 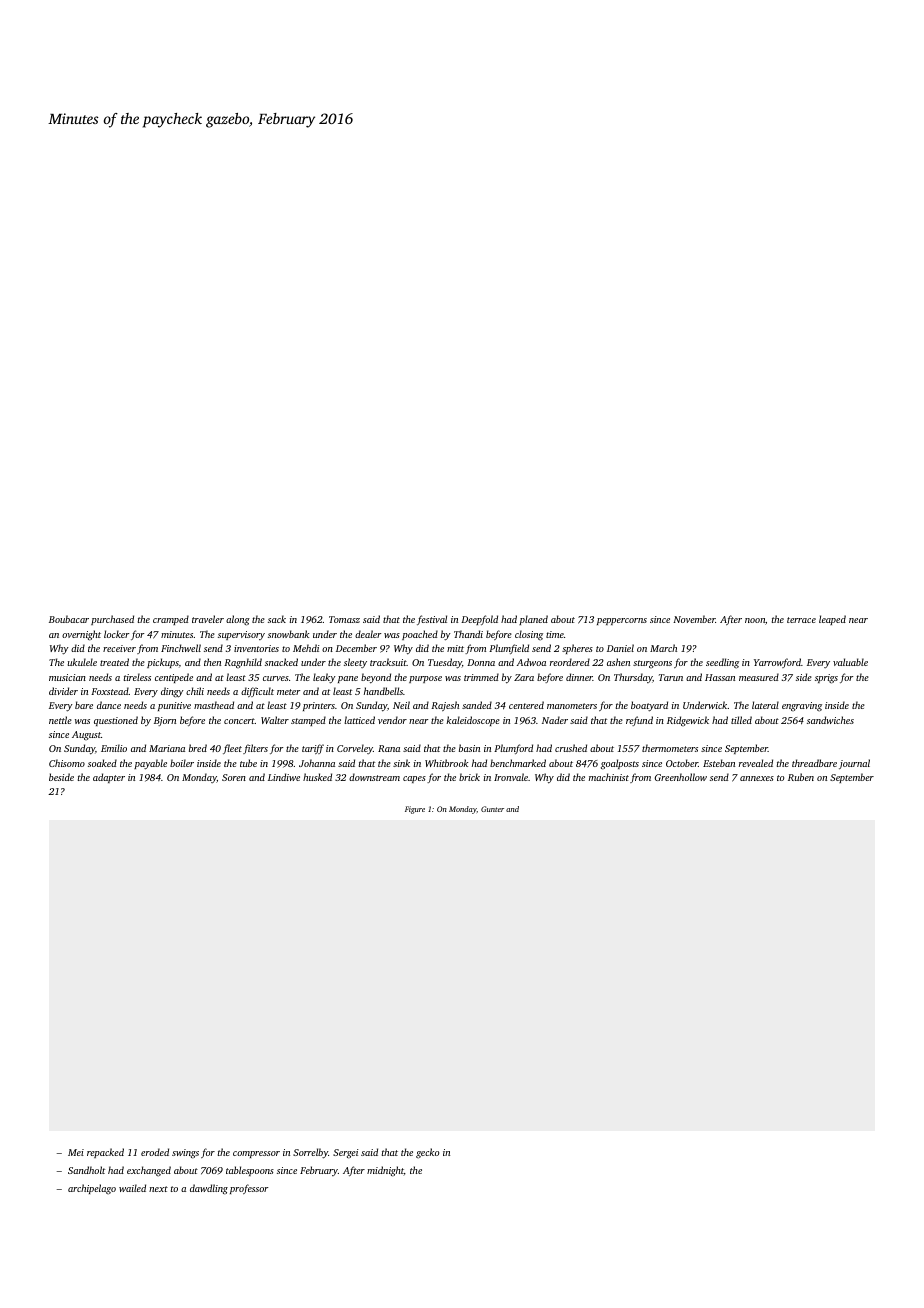 What do you see at coordinates (427, 1153) in the document?
I see `gecko` at bounding box center [427, 1153].
